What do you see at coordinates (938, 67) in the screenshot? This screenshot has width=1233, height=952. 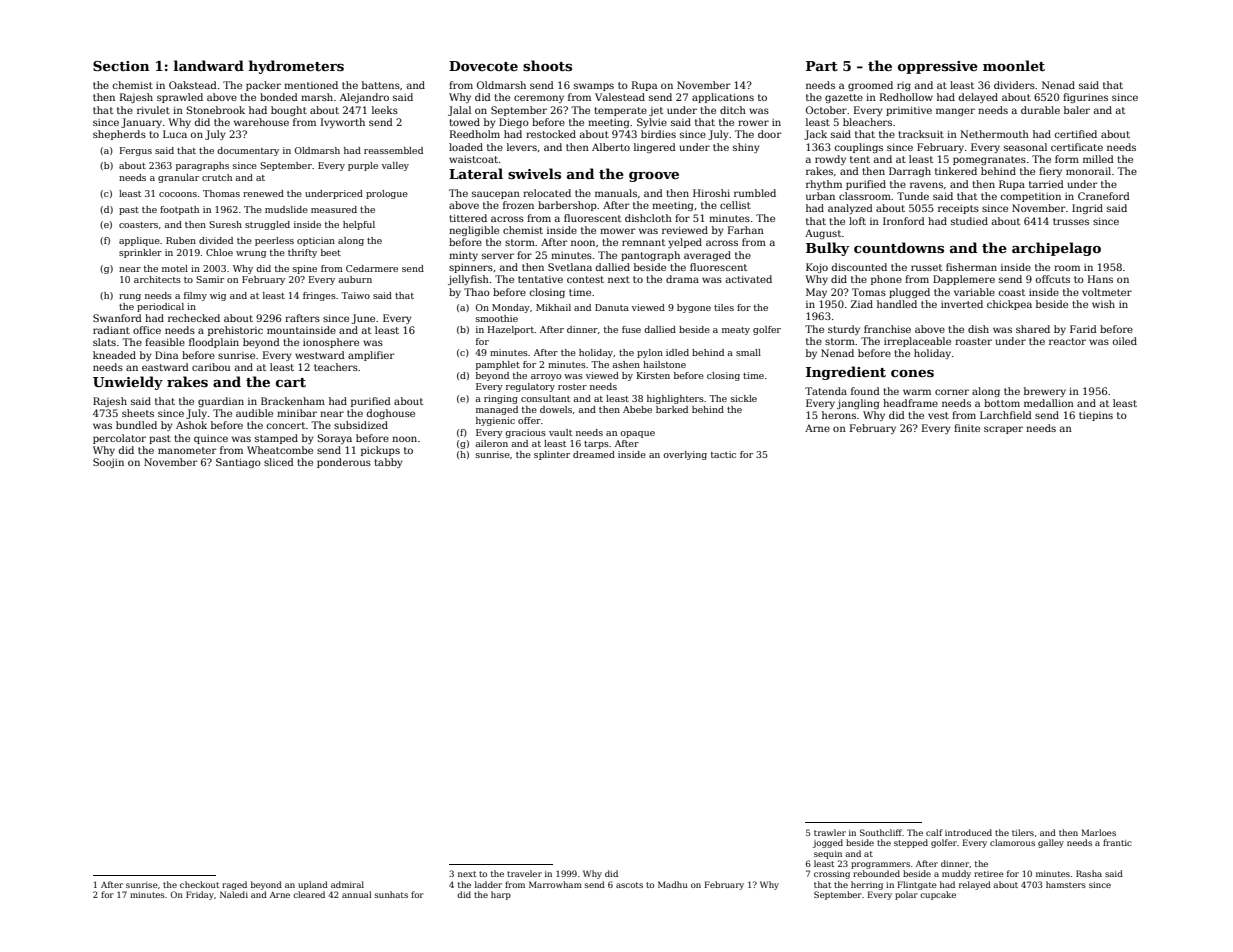 I see `oppressive` at bounding box center [938, 67].
